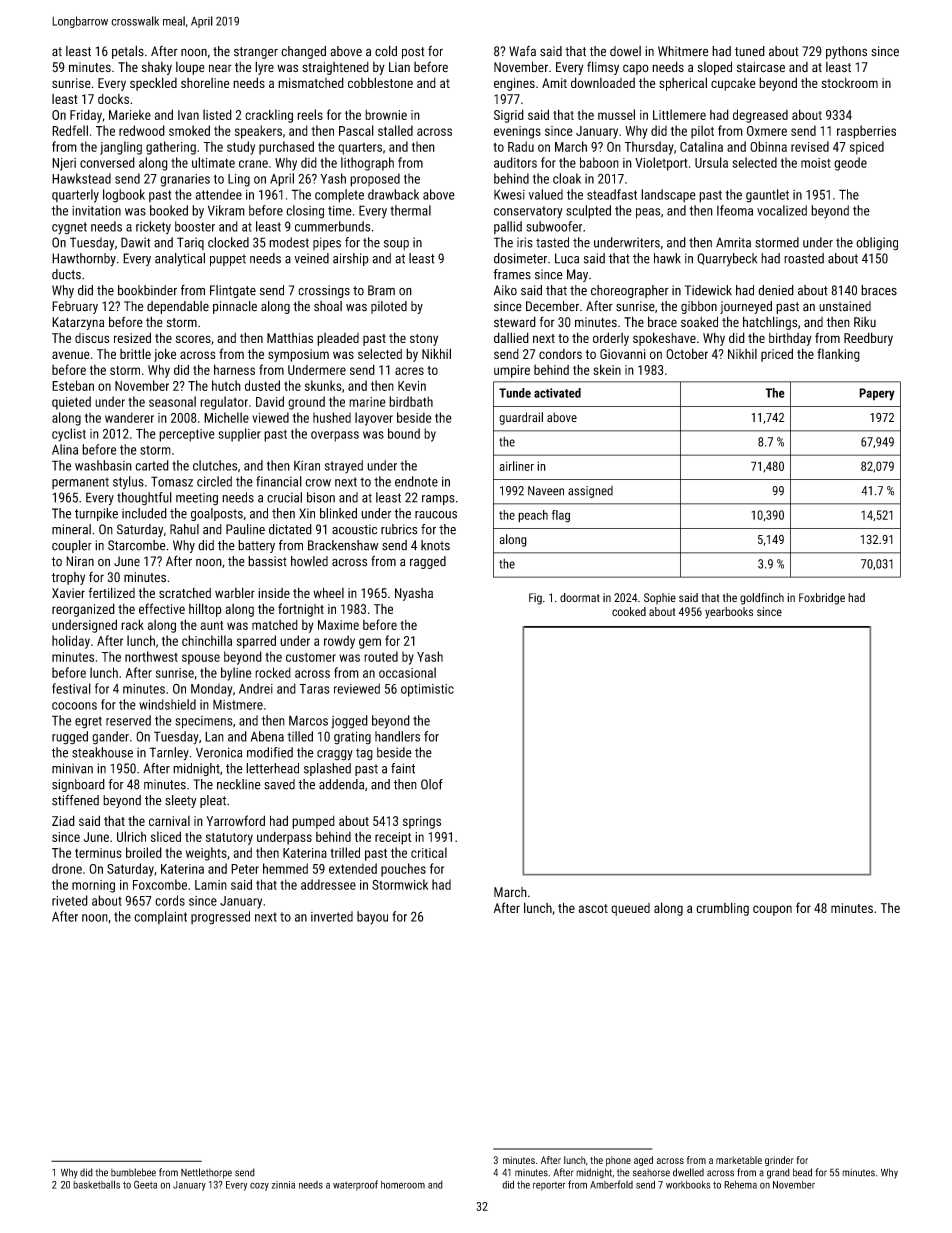 The height and width of the screenshot is (1233, 952). What do you see at coordinates (630, 909) in the screenshot?
I see `queued` at bounding box center [630, 909].
